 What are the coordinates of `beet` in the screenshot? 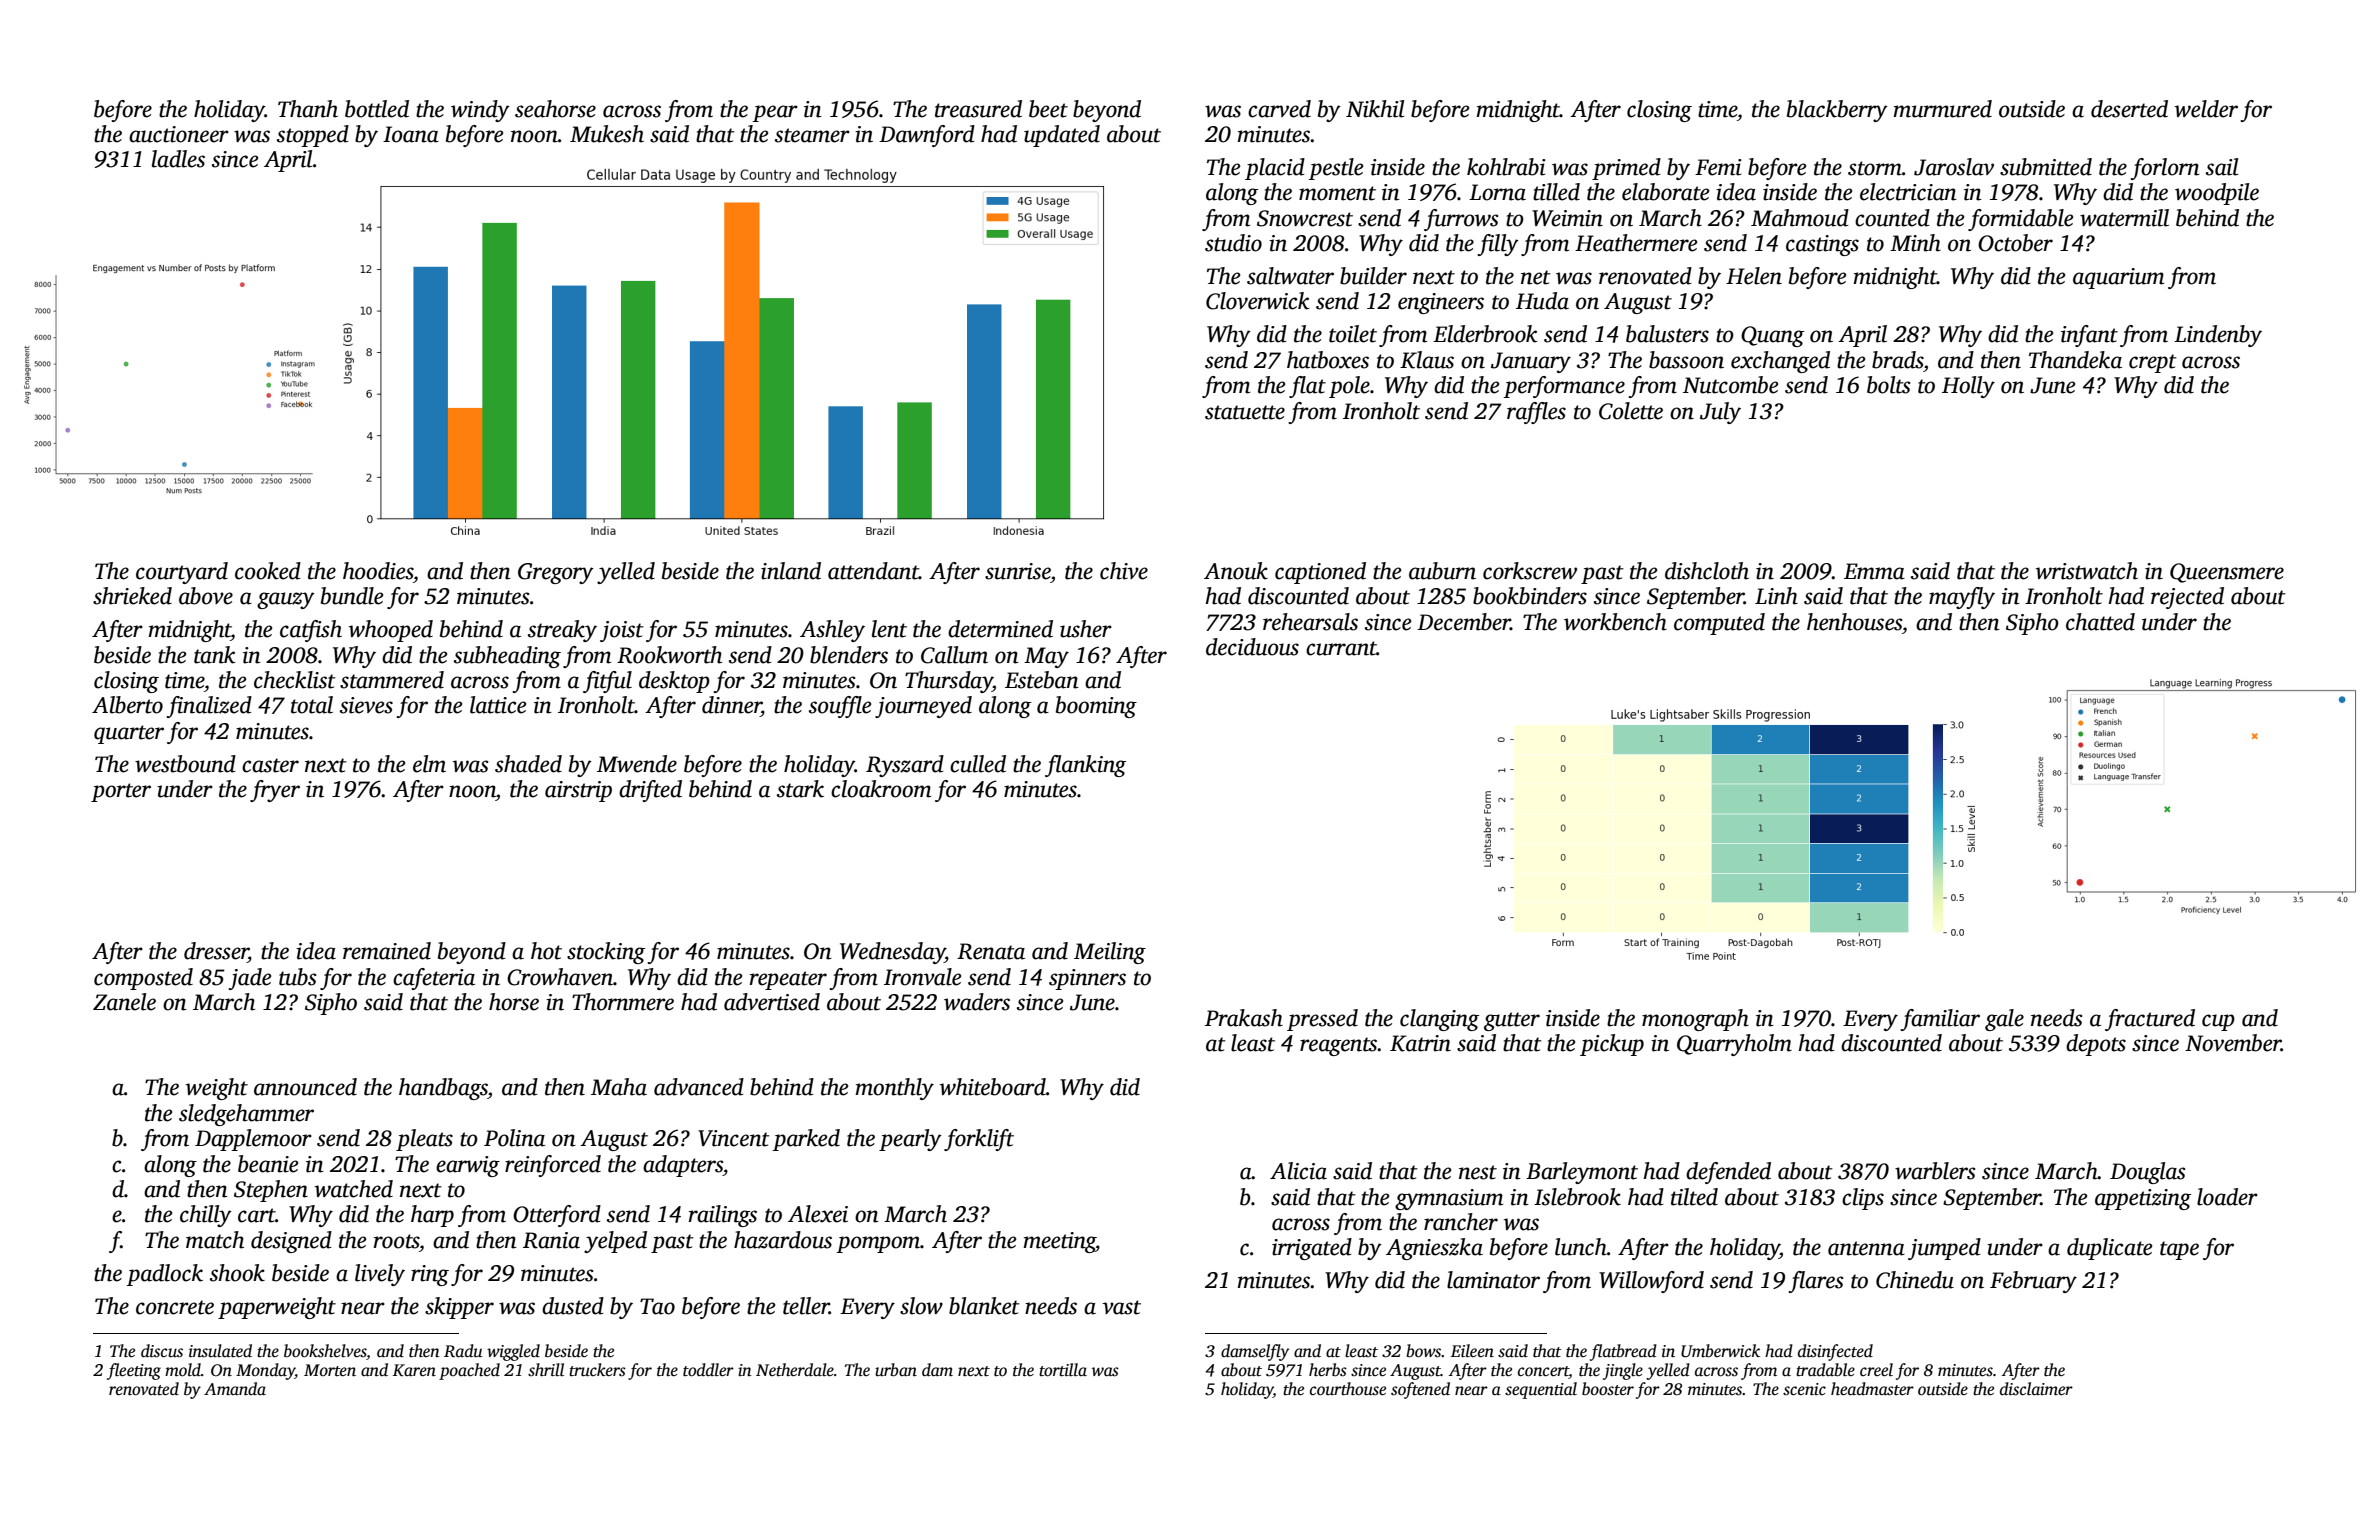 It's located at (1048, 109).
